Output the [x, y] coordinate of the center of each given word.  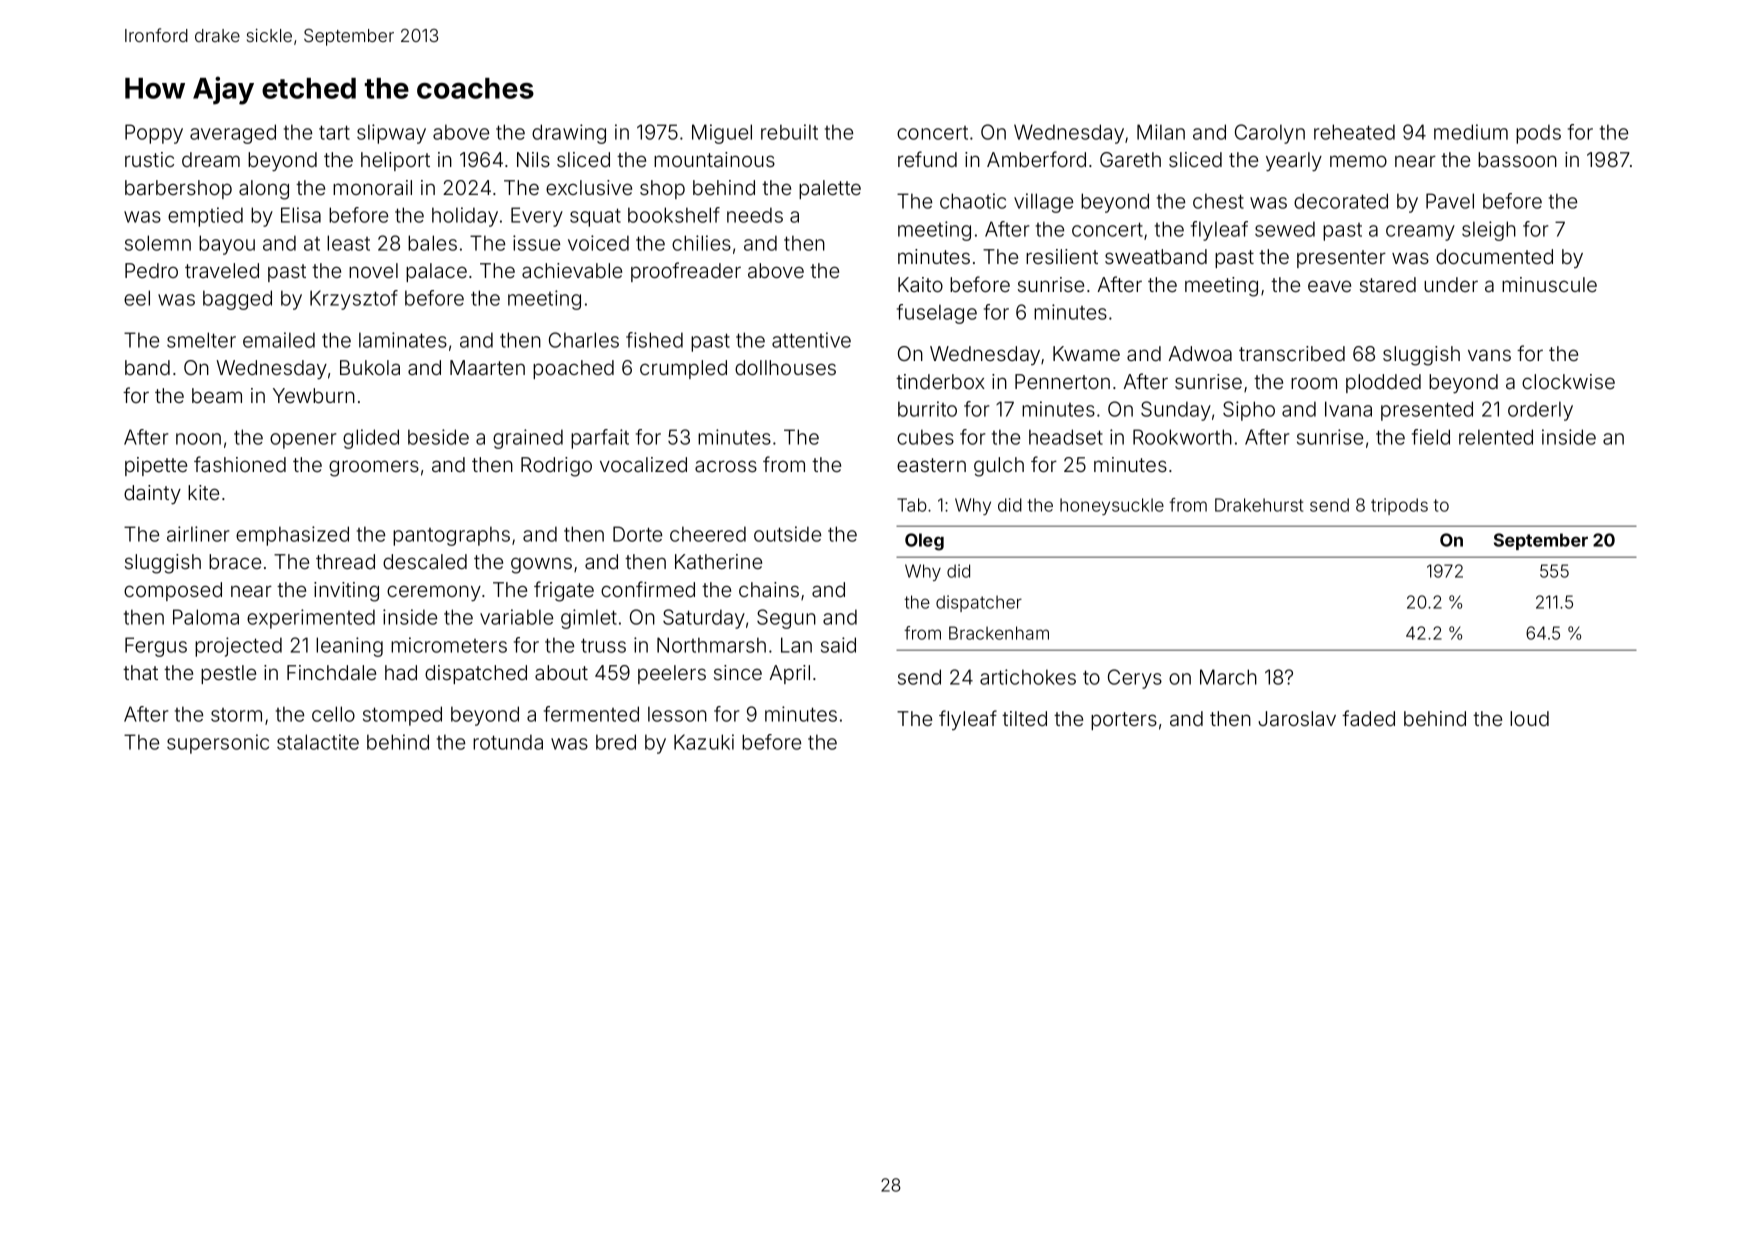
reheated [1354, 132]
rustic [149, 159]
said [838, 645]
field [1431, 437]
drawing [569, 134]
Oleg [924, 542]
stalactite [318, 742]
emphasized [292, 536]
